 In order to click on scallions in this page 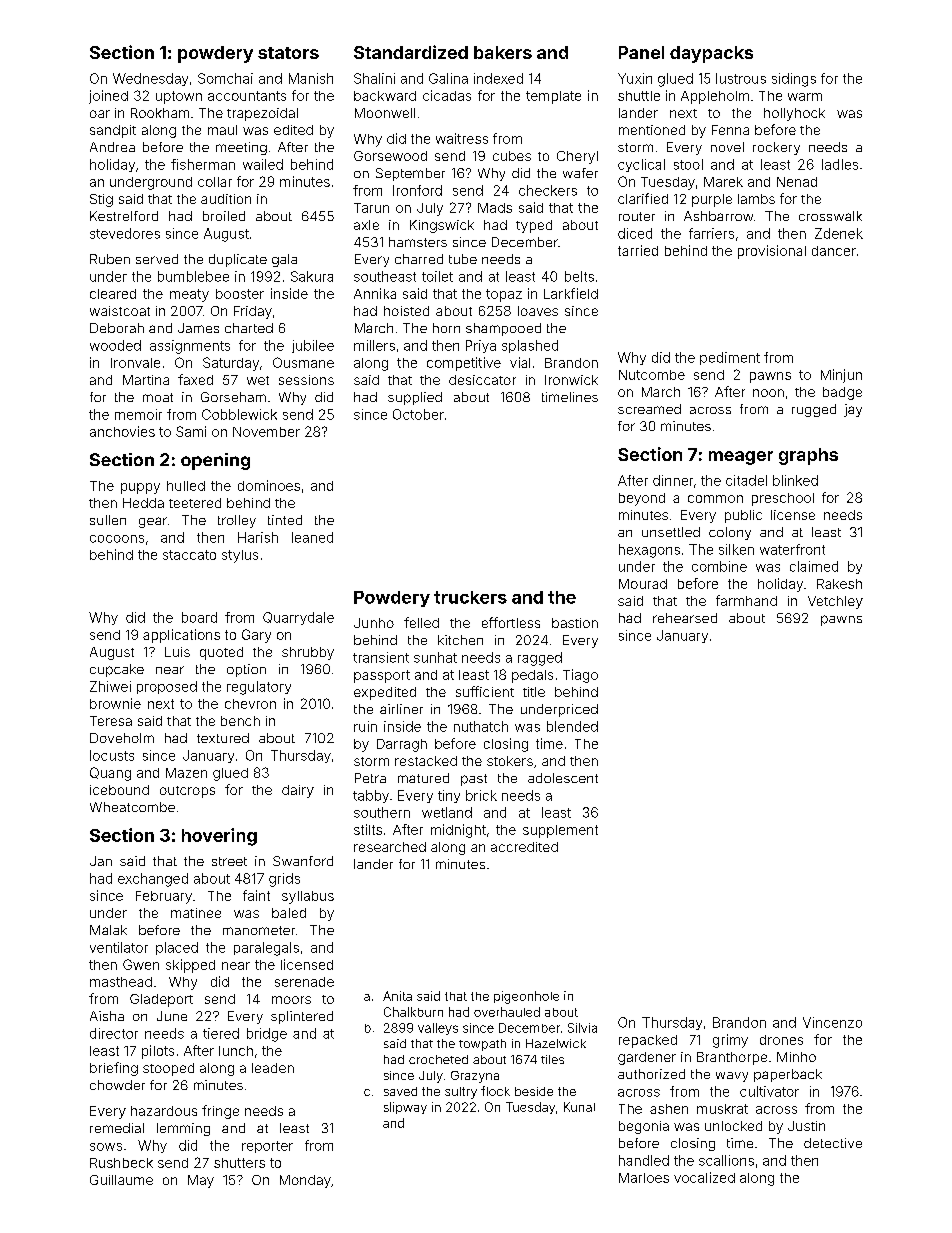, I will do `click(726, 1160)`.
